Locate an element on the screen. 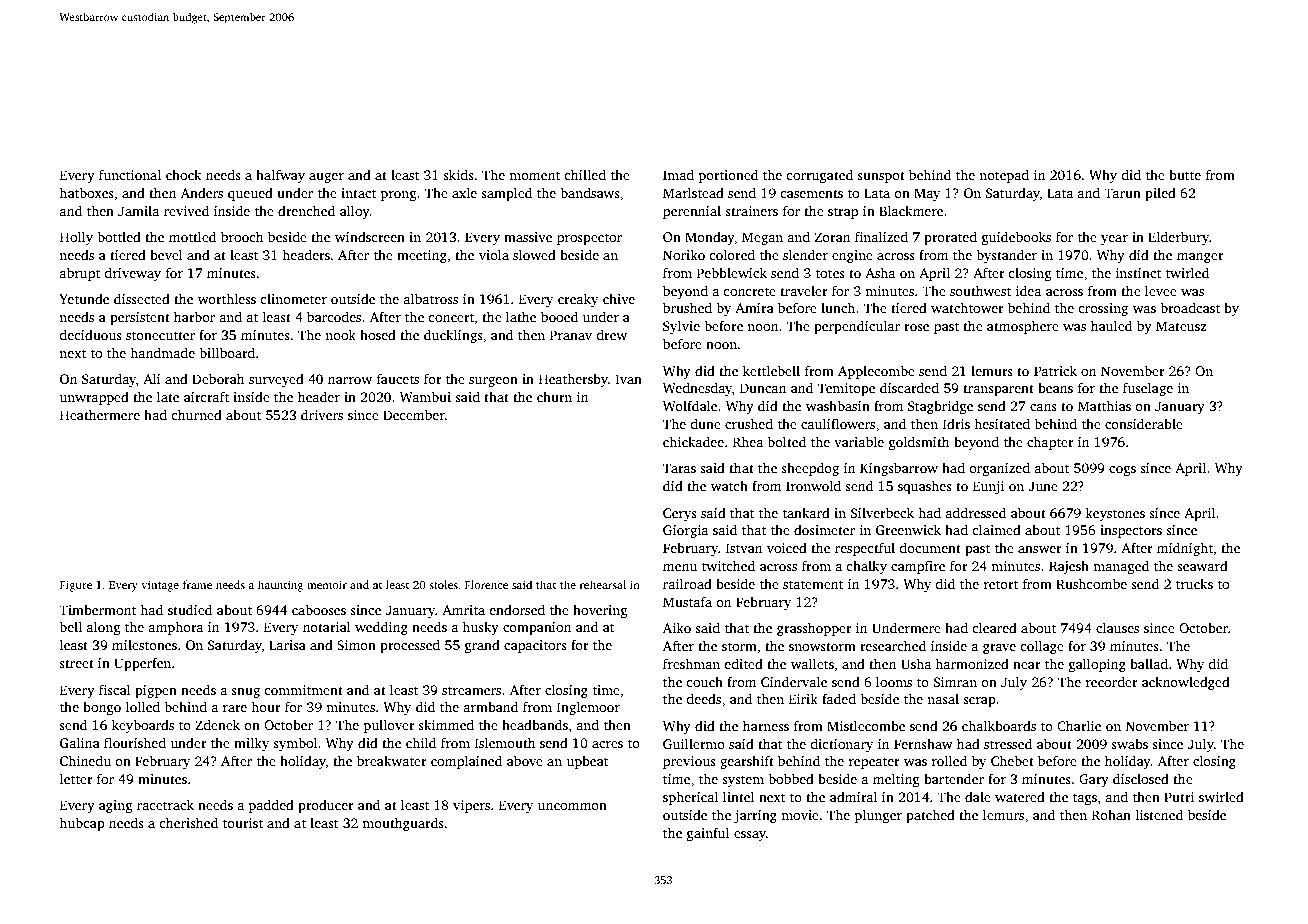 The width and height of the screenshot is (1308, 924). barcodes is located at coordinates (334, 316).
